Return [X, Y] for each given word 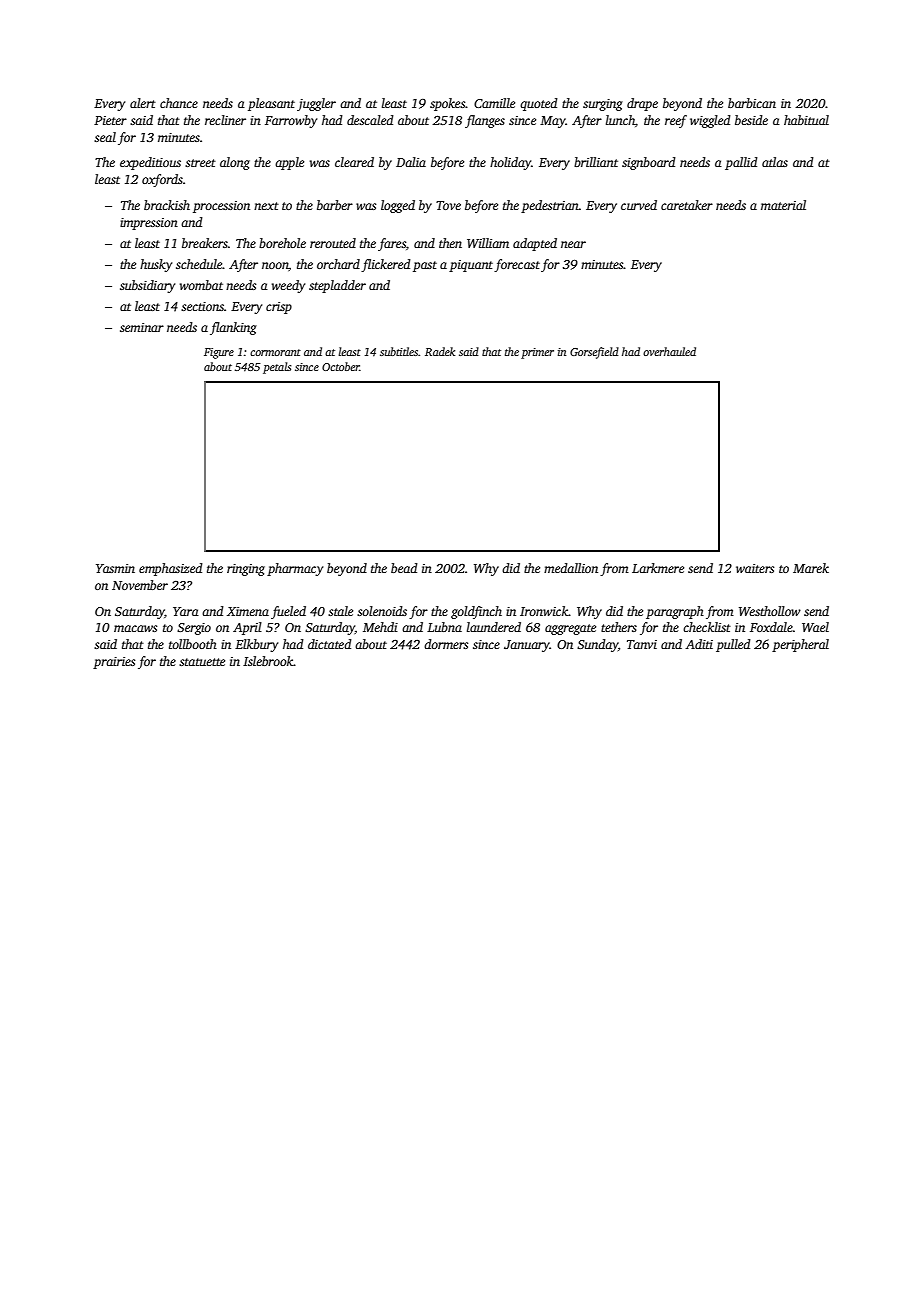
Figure [219, 353]
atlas [775, 162]
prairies [114, 663]
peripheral [800, 645]
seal [105, 137]
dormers [446, 644]
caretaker [687, 205]
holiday [510, 163]
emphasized [171, 569]
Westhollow [770, 611]
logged [398, 206]
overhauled [669, 351]
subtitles [399, 351]
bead [404, 568]
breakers [205, 243]
